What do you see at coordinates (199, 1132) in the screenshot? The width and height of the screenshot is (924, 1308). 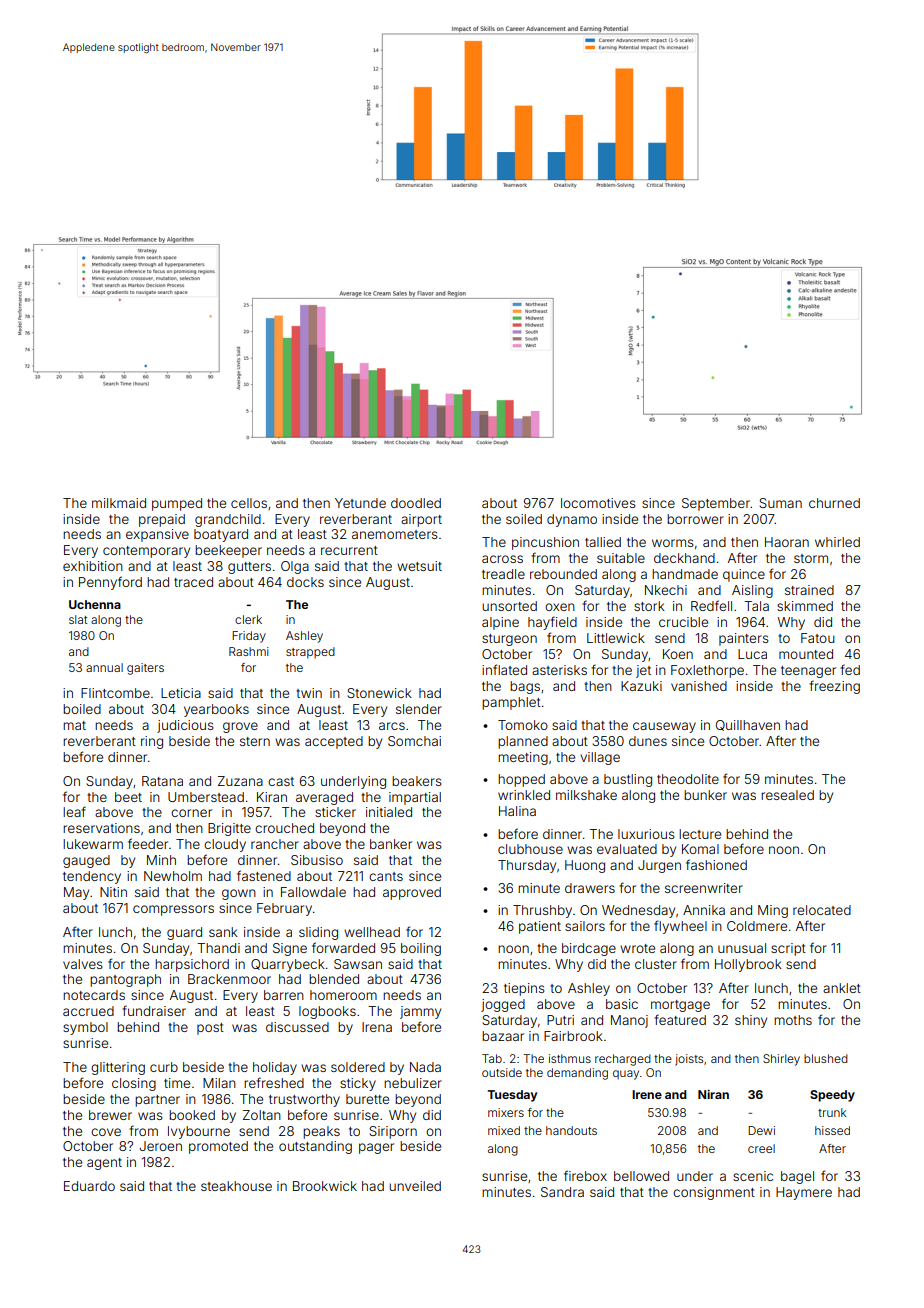 I see `Ivybourne` at bounding box center [199, 1132].
